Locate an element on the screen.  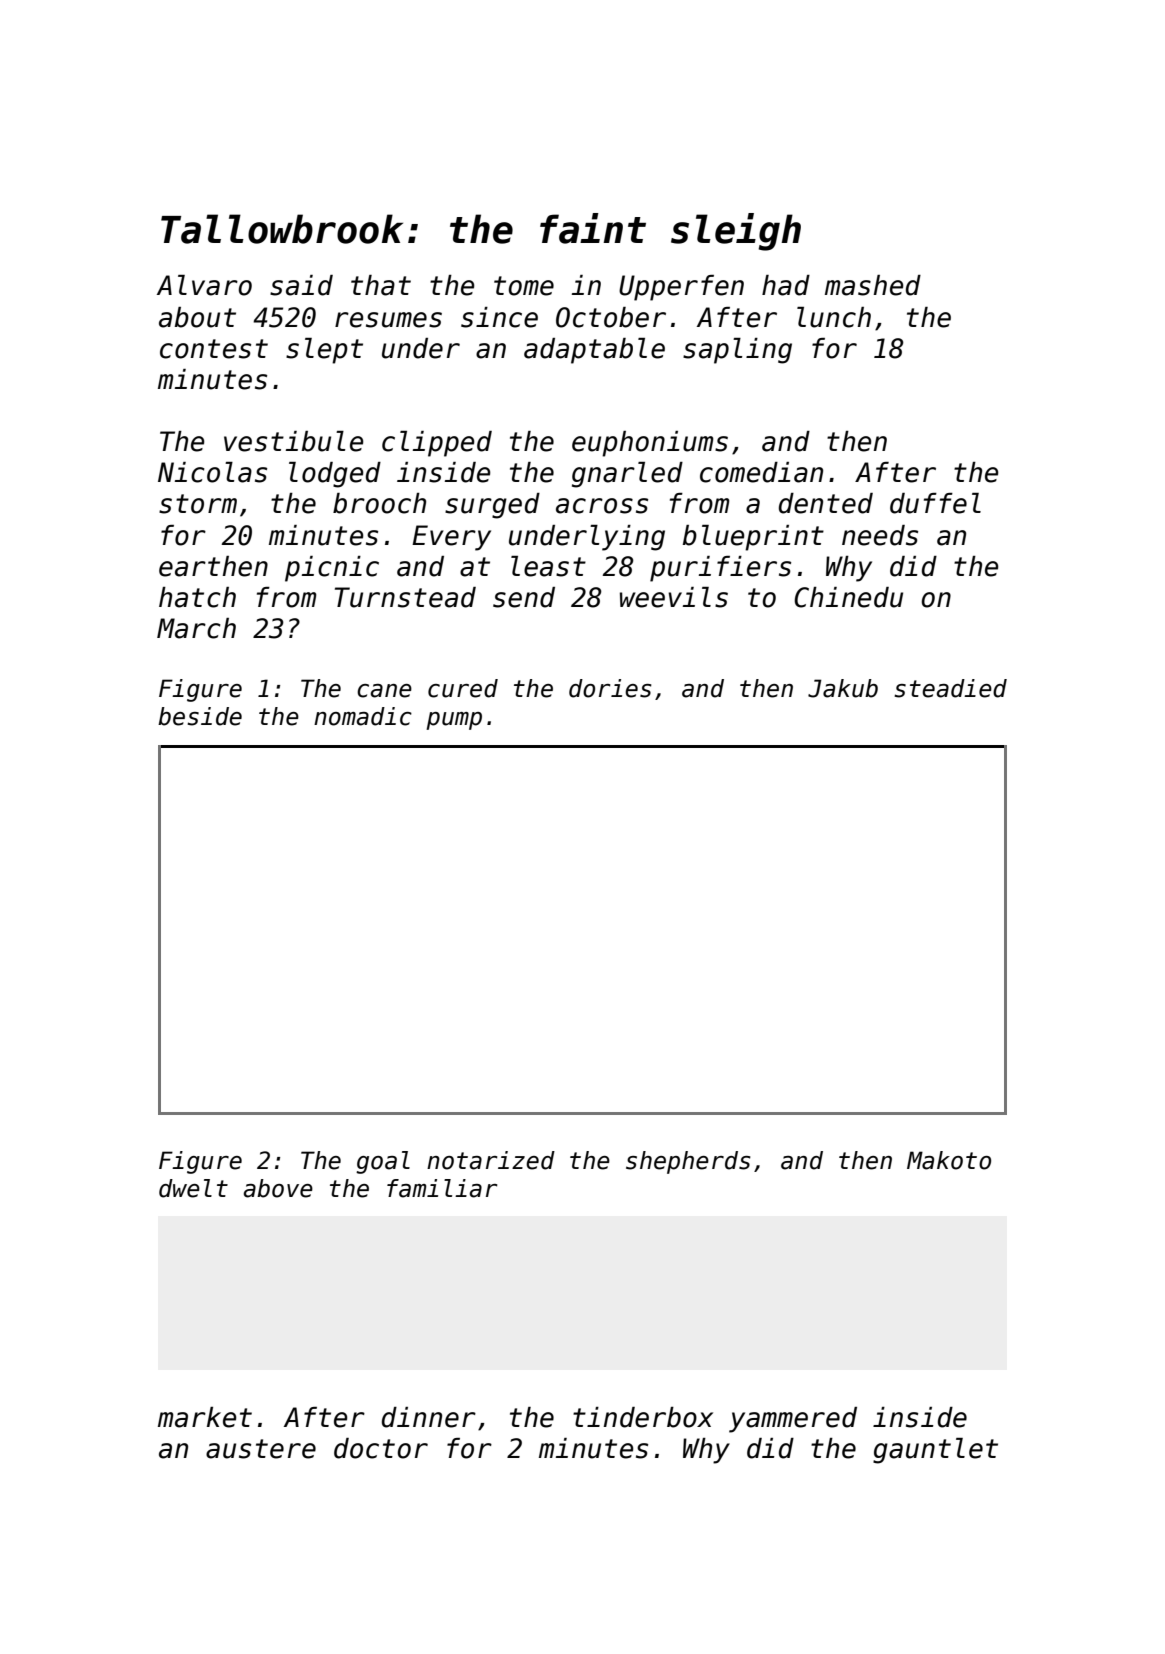
Jakub is located at coordinates (843, 688).
